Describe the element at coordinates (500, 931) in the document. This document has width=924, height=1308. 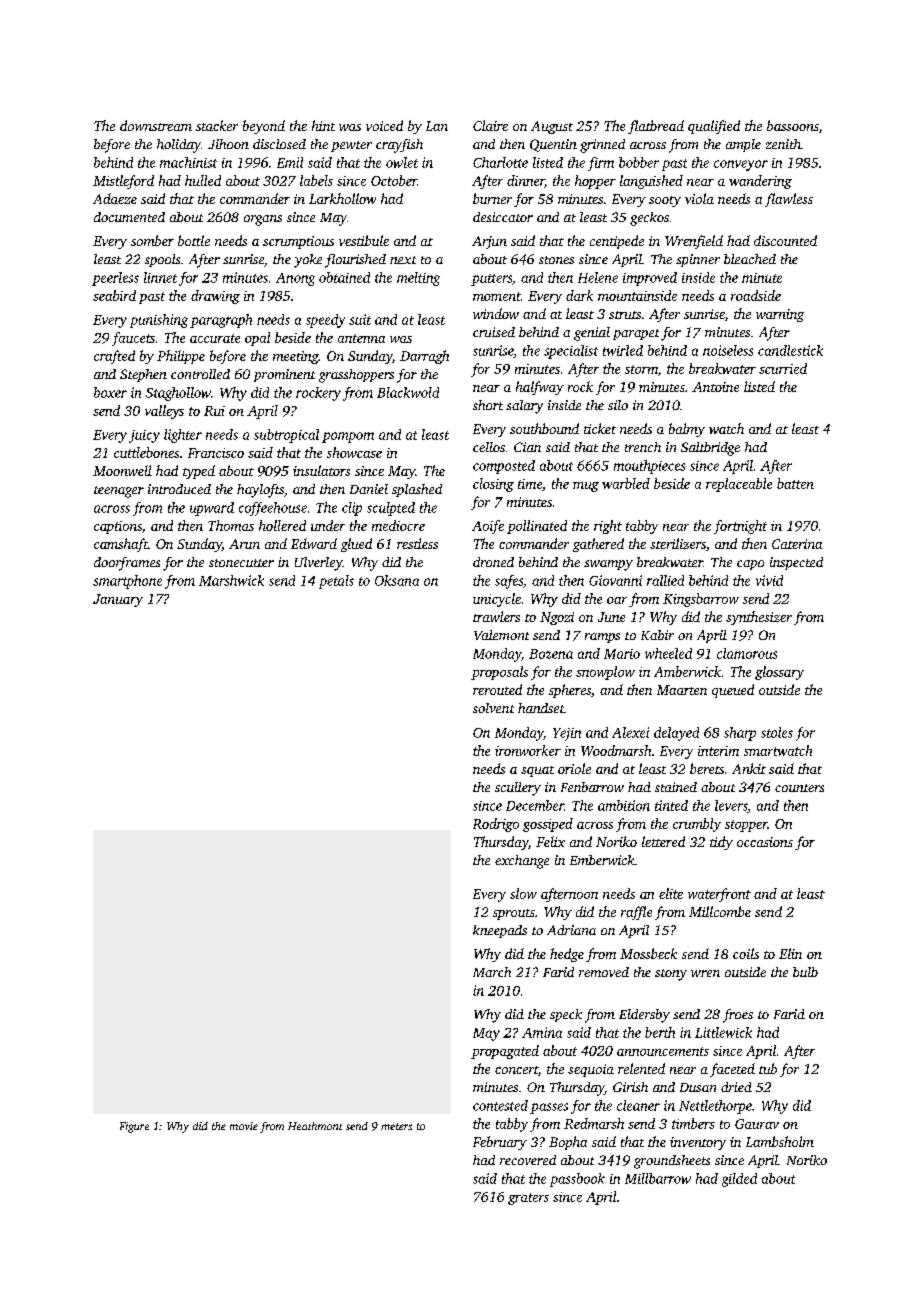
I see `kneepads` at that location.
